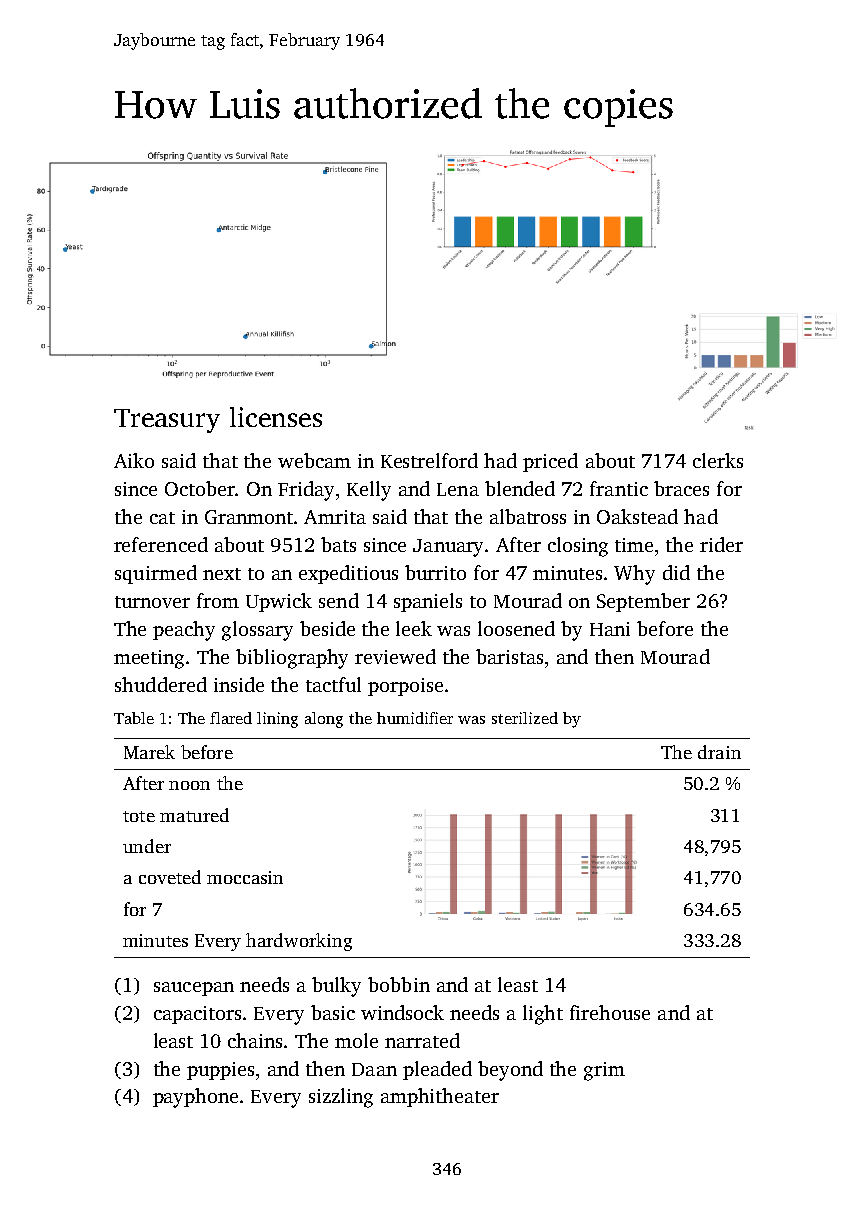 Image resolution: width=864 pixels, height=1226 pixels. Describe the element at coordinates (220, 1071) in the screenshot. I see `puppies` at that location.
